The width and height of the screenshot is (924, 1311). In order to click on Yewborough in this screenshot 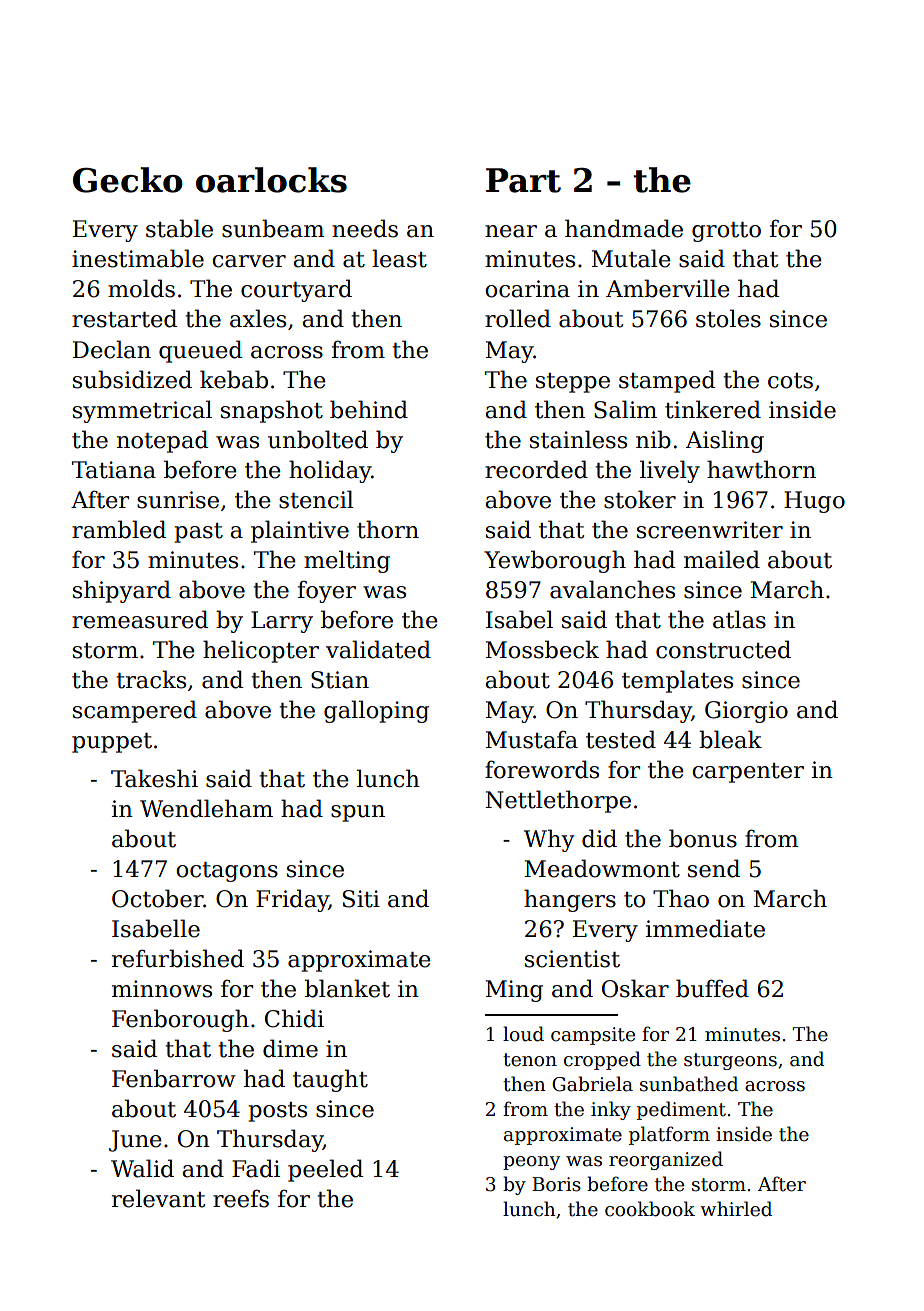, I will do `click(555, 561)`.
